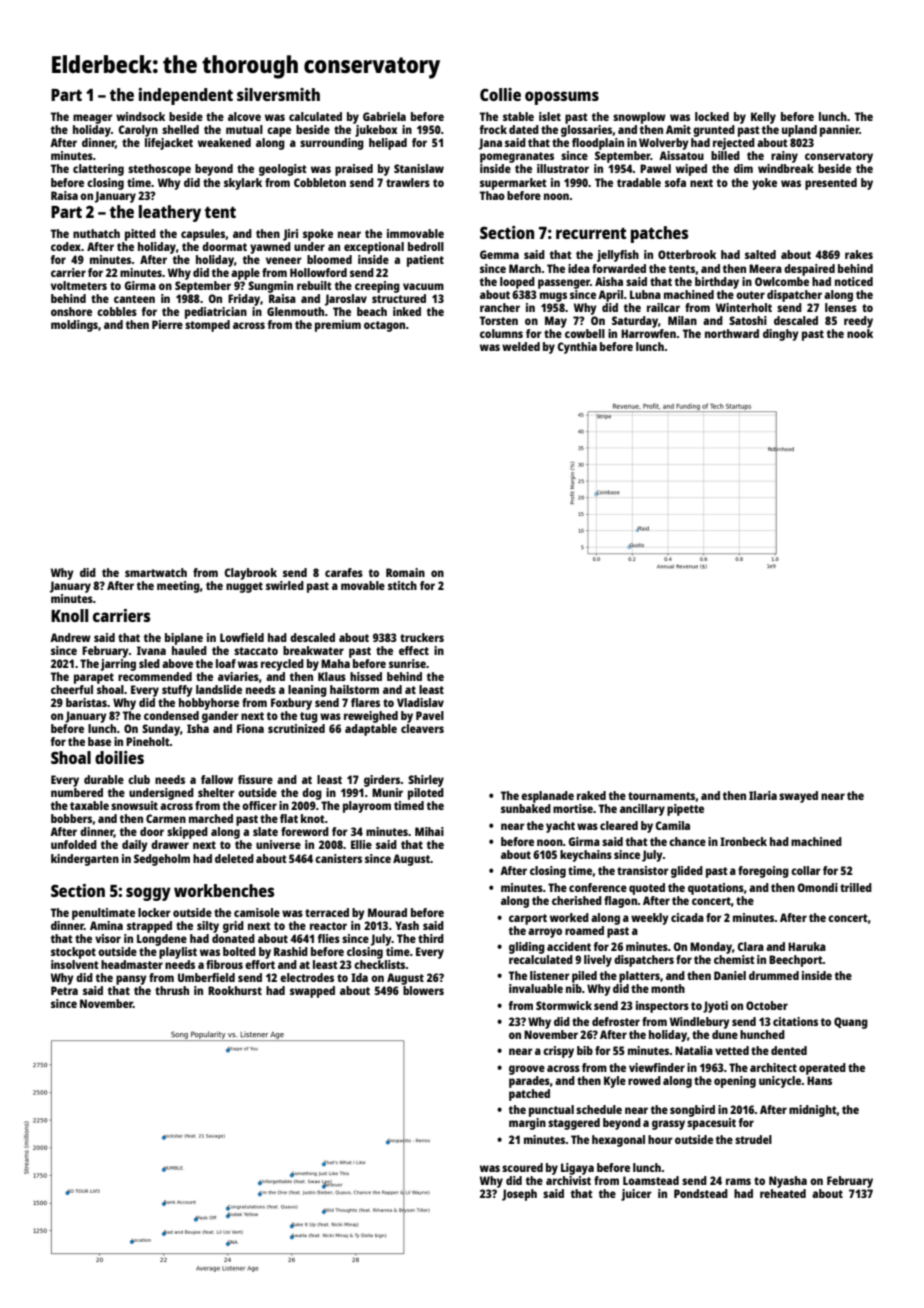  I want to click on carport, so click(528, 919).
